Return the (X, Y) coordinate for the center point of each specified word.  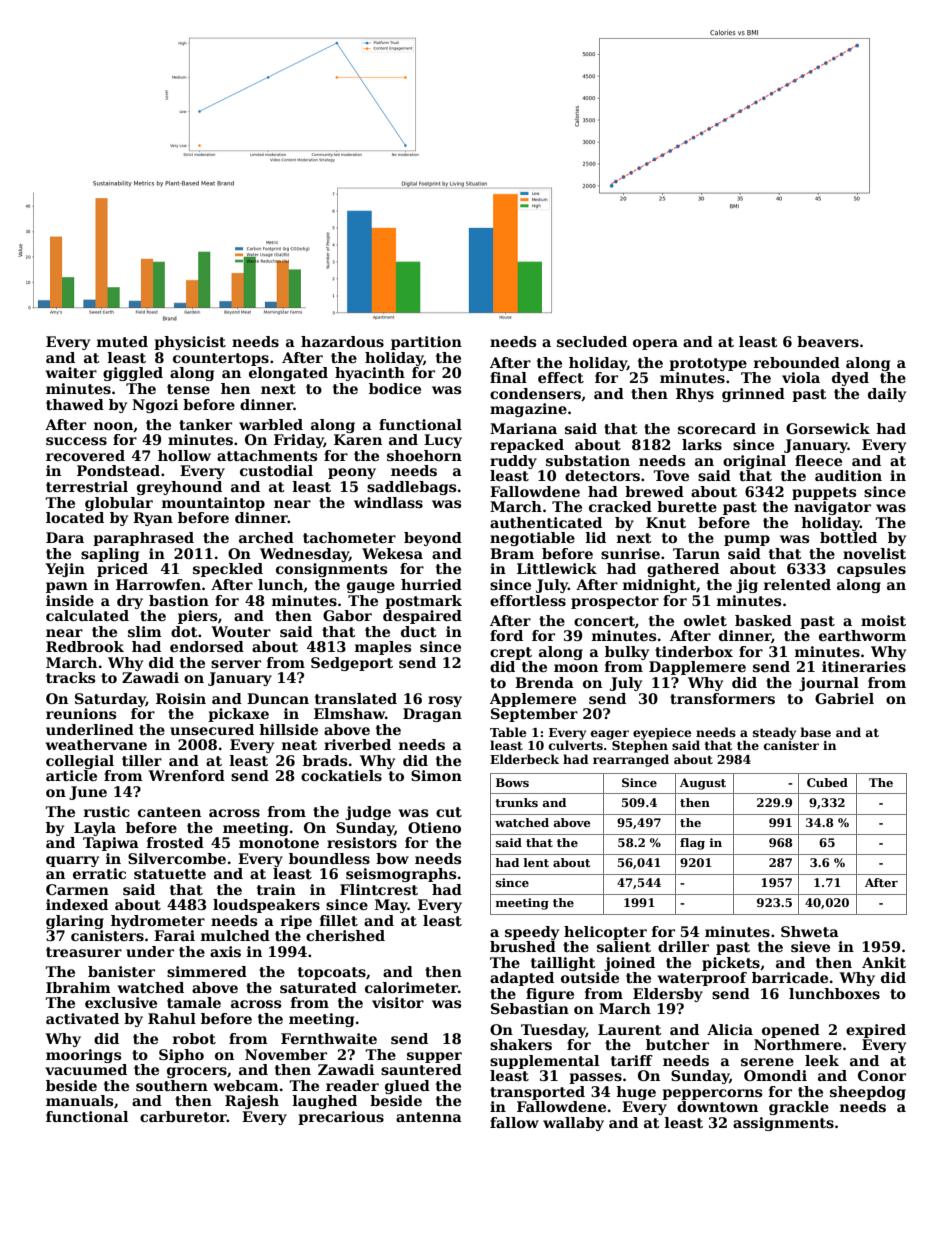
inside (70, 600)
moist (883, 620)
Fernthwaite (329, 1038)
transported (537, 1093)
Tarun (696, 553)
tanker (205, 424)
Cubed (827, 782)
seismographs (401, 875)
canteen (169, 812)
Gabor (347, 615)
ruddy (513, 462)
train (276, 889)
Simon (436, 775)
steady (774, 733)
